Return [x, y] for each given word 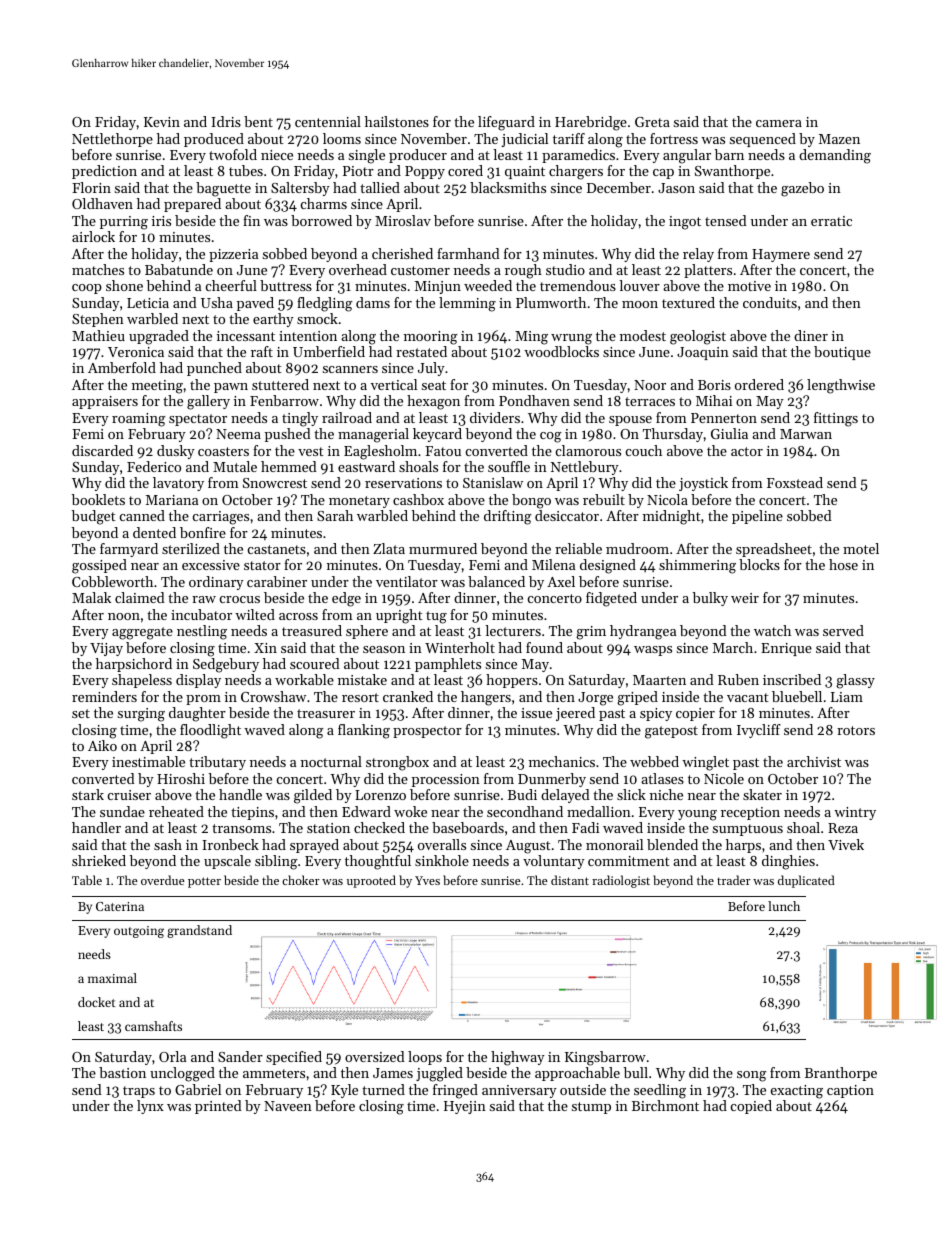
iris [161, 221]
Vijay [106, 649]
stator [262, 565]
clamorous [588, 450]
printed [218, 1107]
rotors [856, 730]
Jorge [595, 699]
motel [861, 548]
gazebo [802, 189]
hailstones [397, 121]
